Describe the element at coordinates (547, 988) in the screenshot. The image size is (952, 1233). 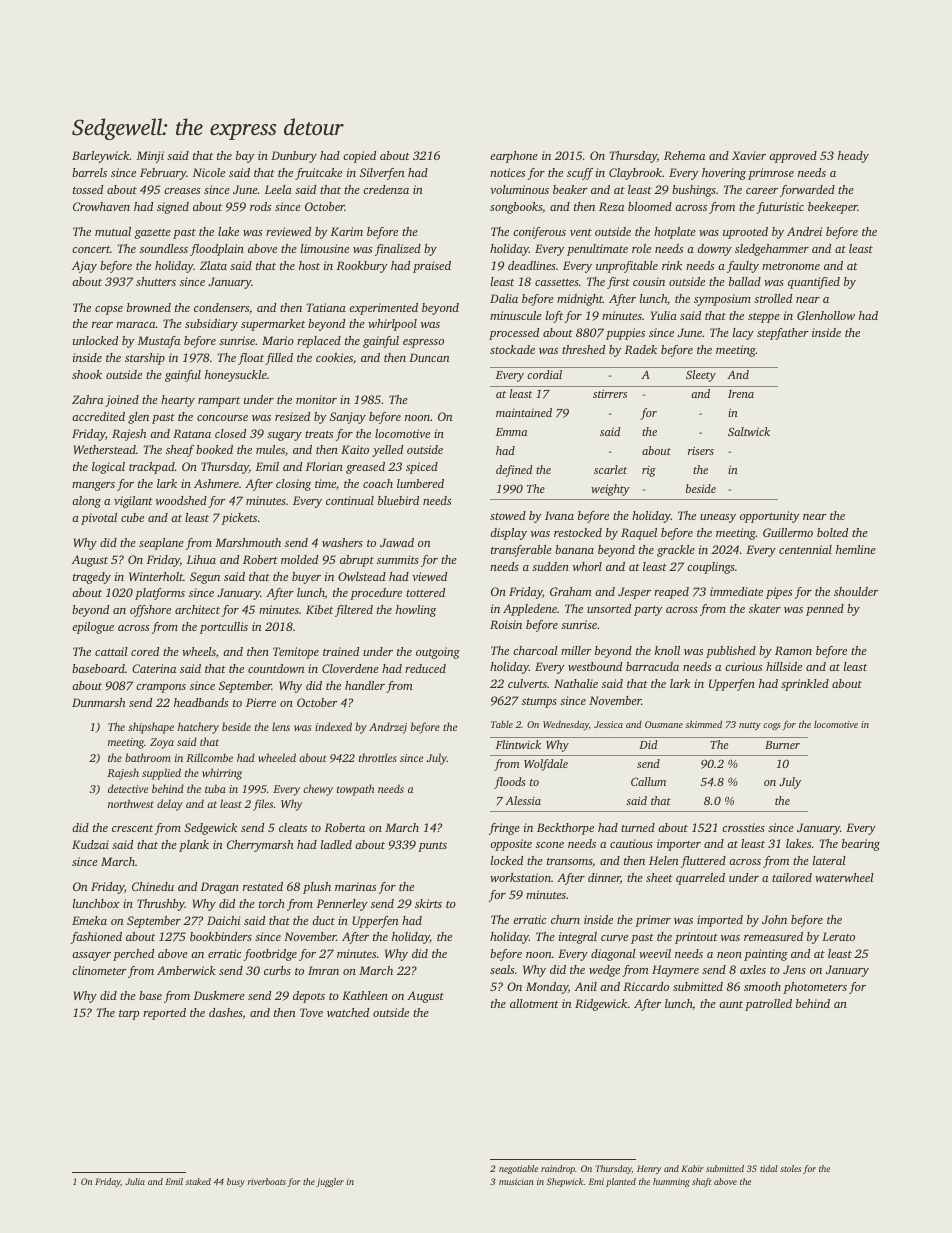
I see `Monday` at that location.
